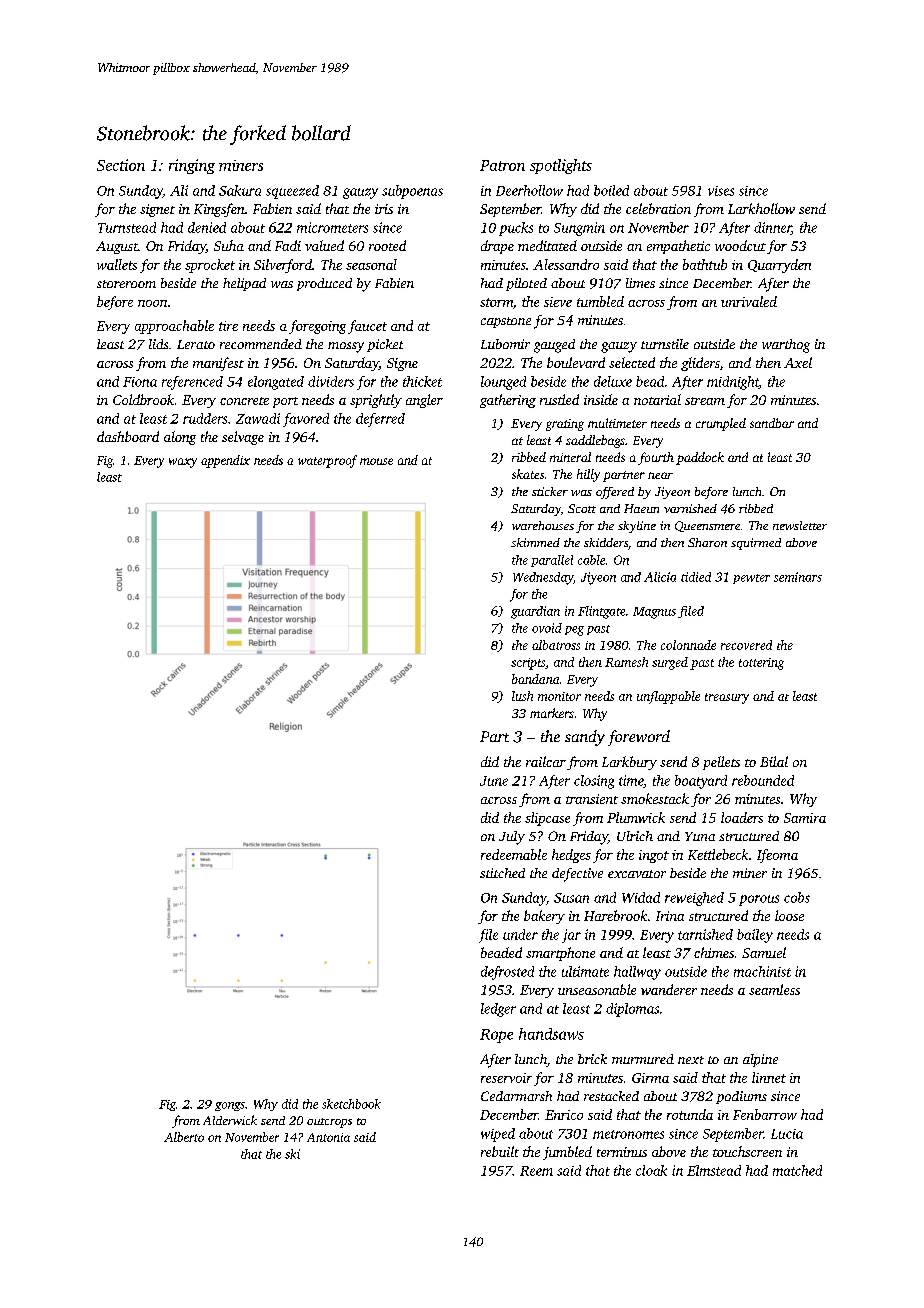 This screenshot has height=1308, width=924. Describe the element at coordinates (721, 191) in the screenshot. I see `vises` at that location.
